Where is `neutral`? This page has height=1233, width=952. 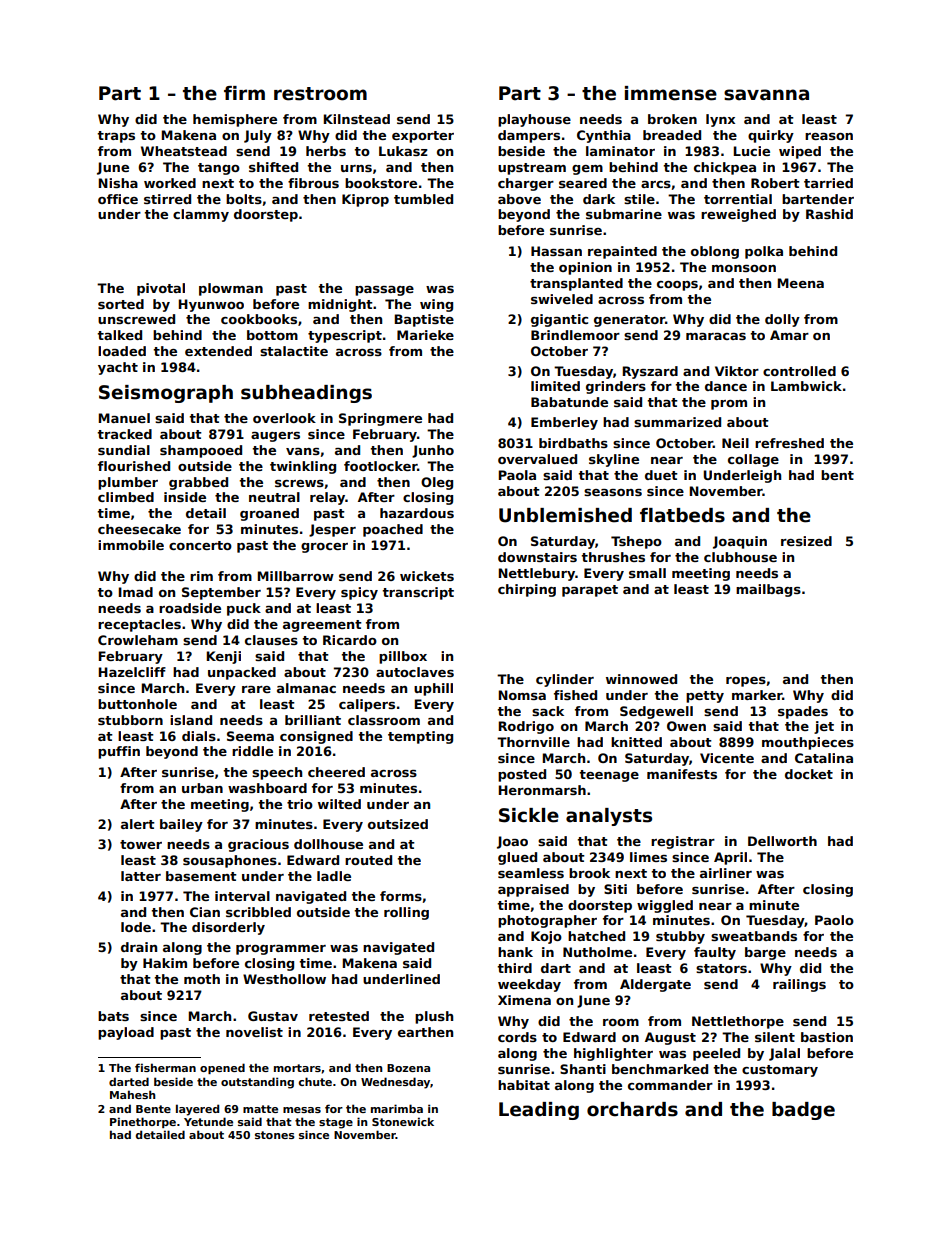 neutral is located at coordinates (274, 497).
